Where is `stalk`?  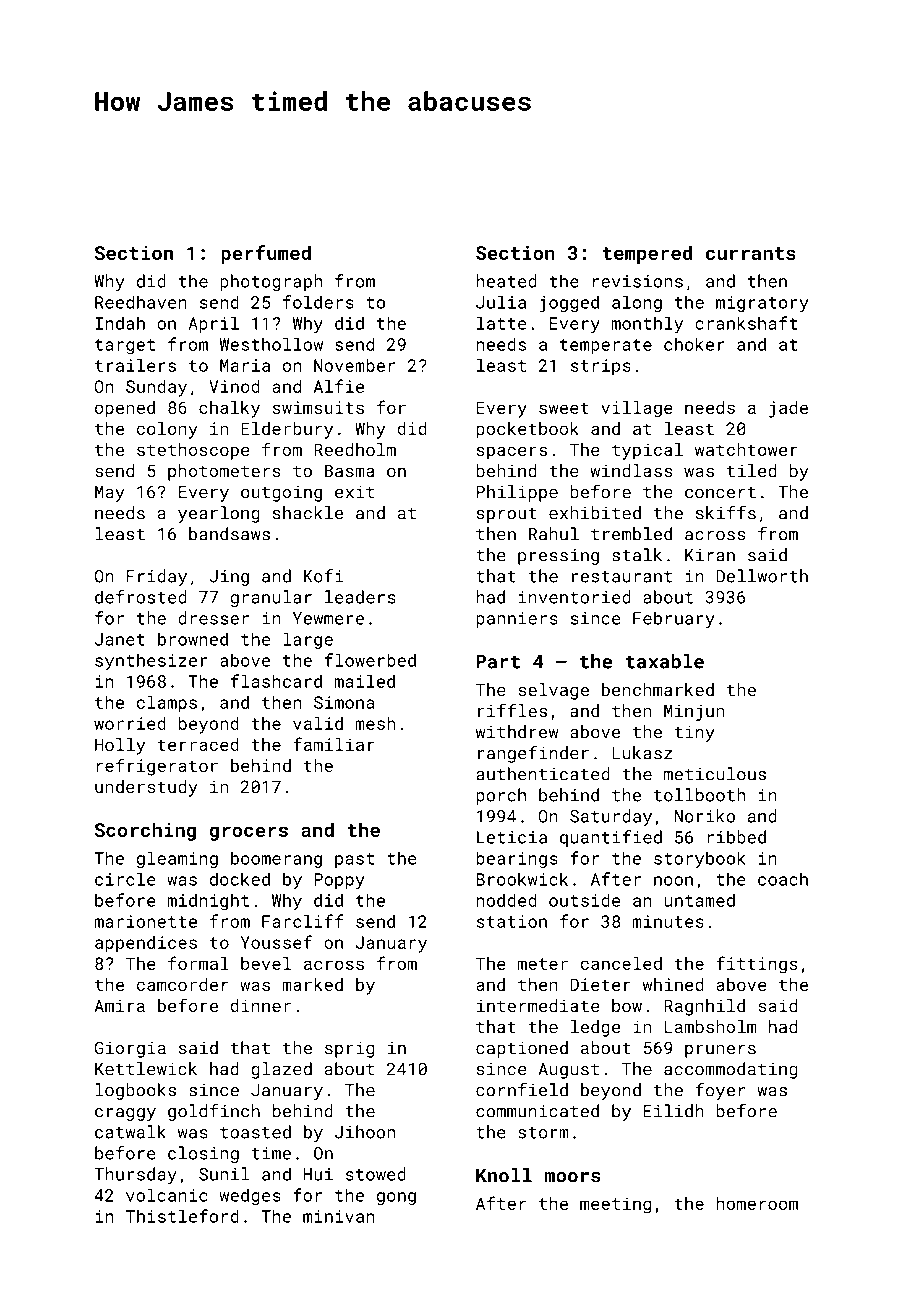
stalk is located at coordinates (637, 555).
